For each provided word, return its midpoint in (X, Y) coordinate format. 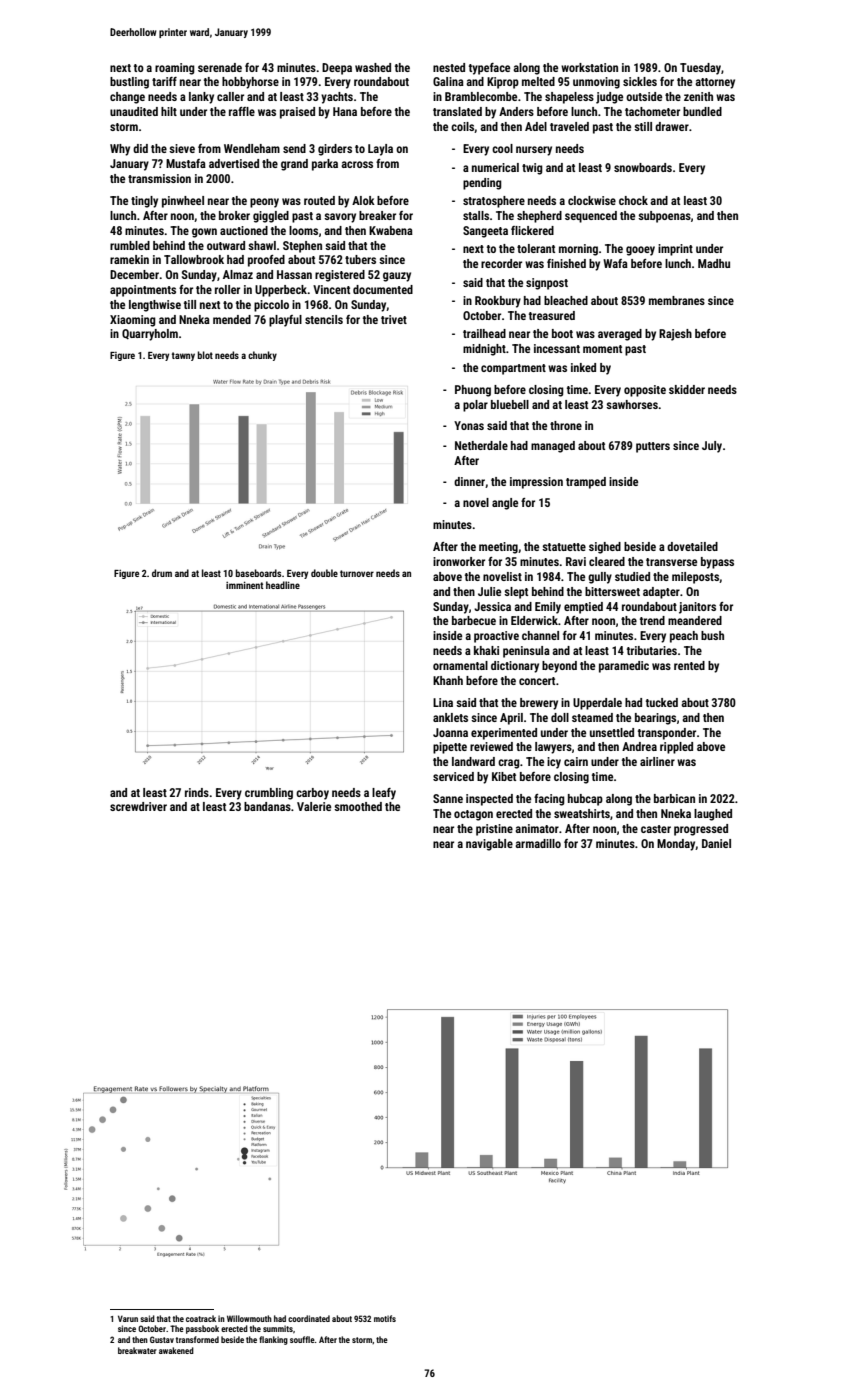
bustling (129, 83)
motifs (385, 1318)
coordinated (309, 1318)
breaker (377, 215)
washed (373, 67)
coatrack (201, 1318)
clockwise (592, 200)
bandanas (267, 806)
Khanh (448, 680)
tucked (662, 702)
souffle (302, 1339)
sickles (640, 81)
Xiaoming (133, 321)
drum (162, 573)
